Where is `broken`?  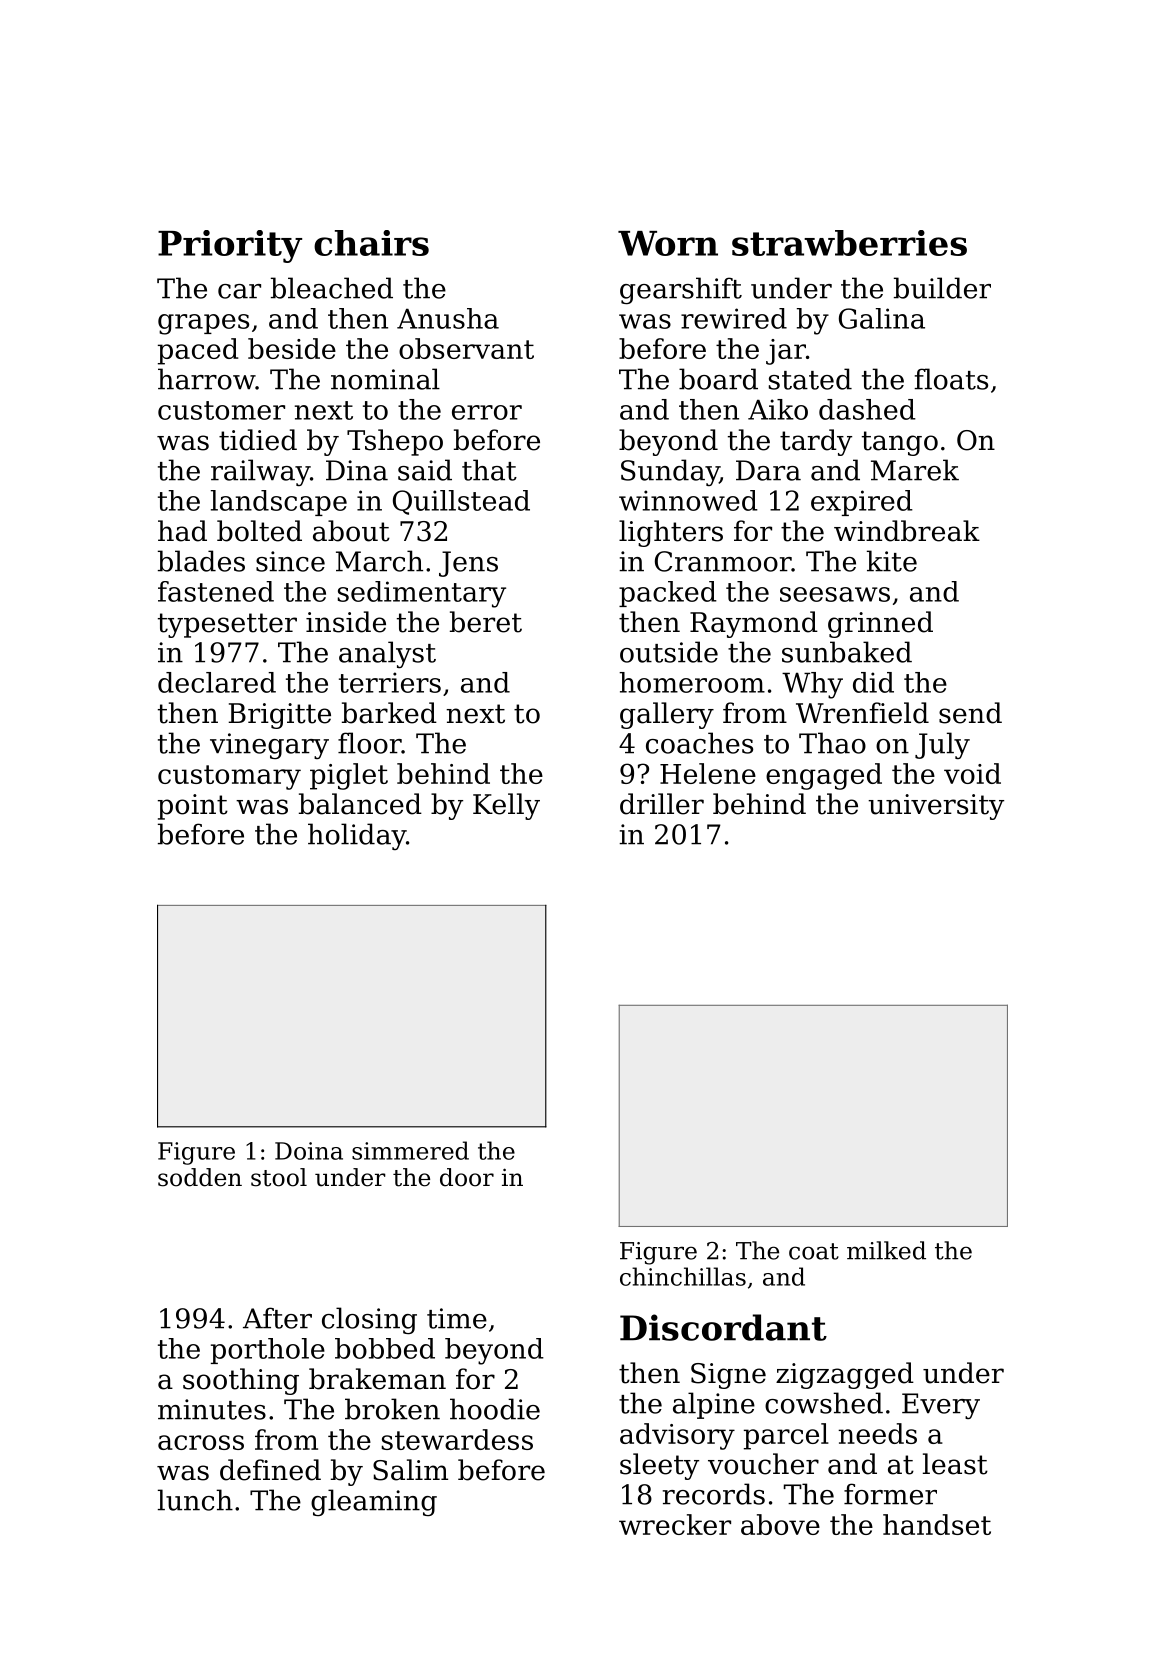 broken is located at coordinates (392, 1409).
